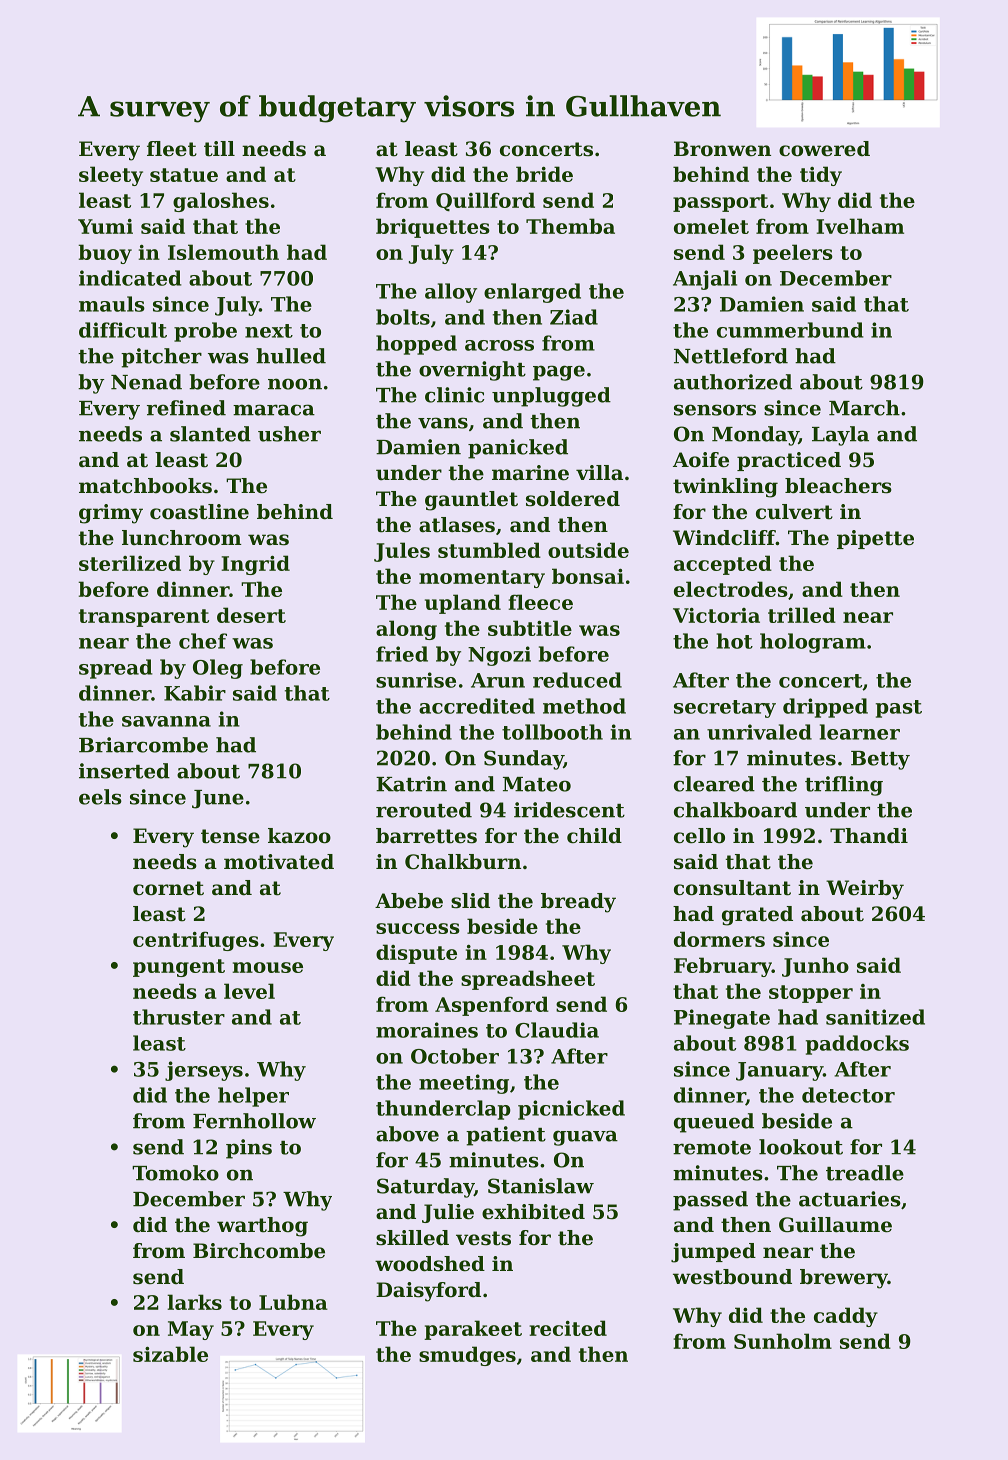  I want to click on warthog, so click(262, 1227).
